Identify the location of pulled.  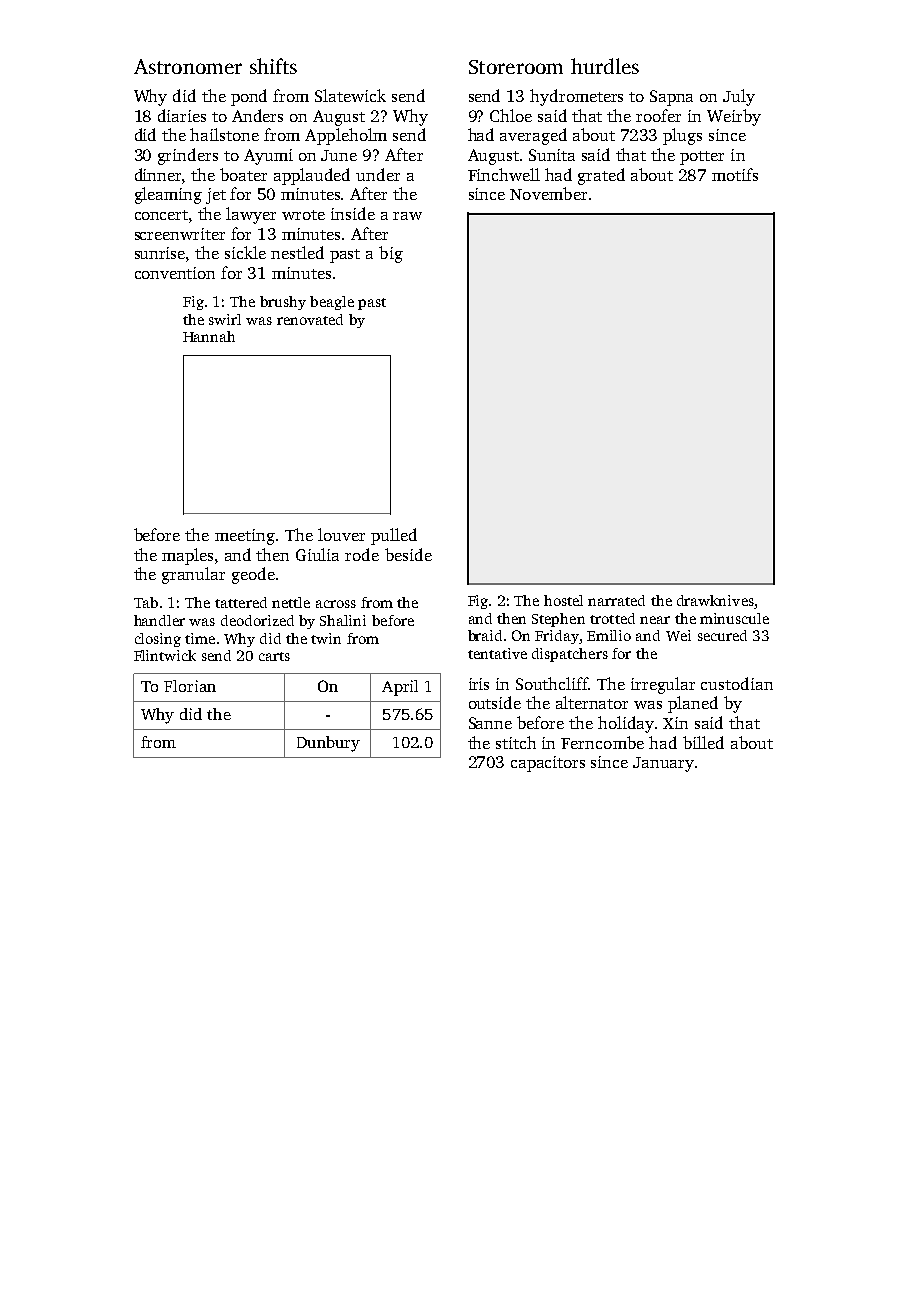
(394, 536).
